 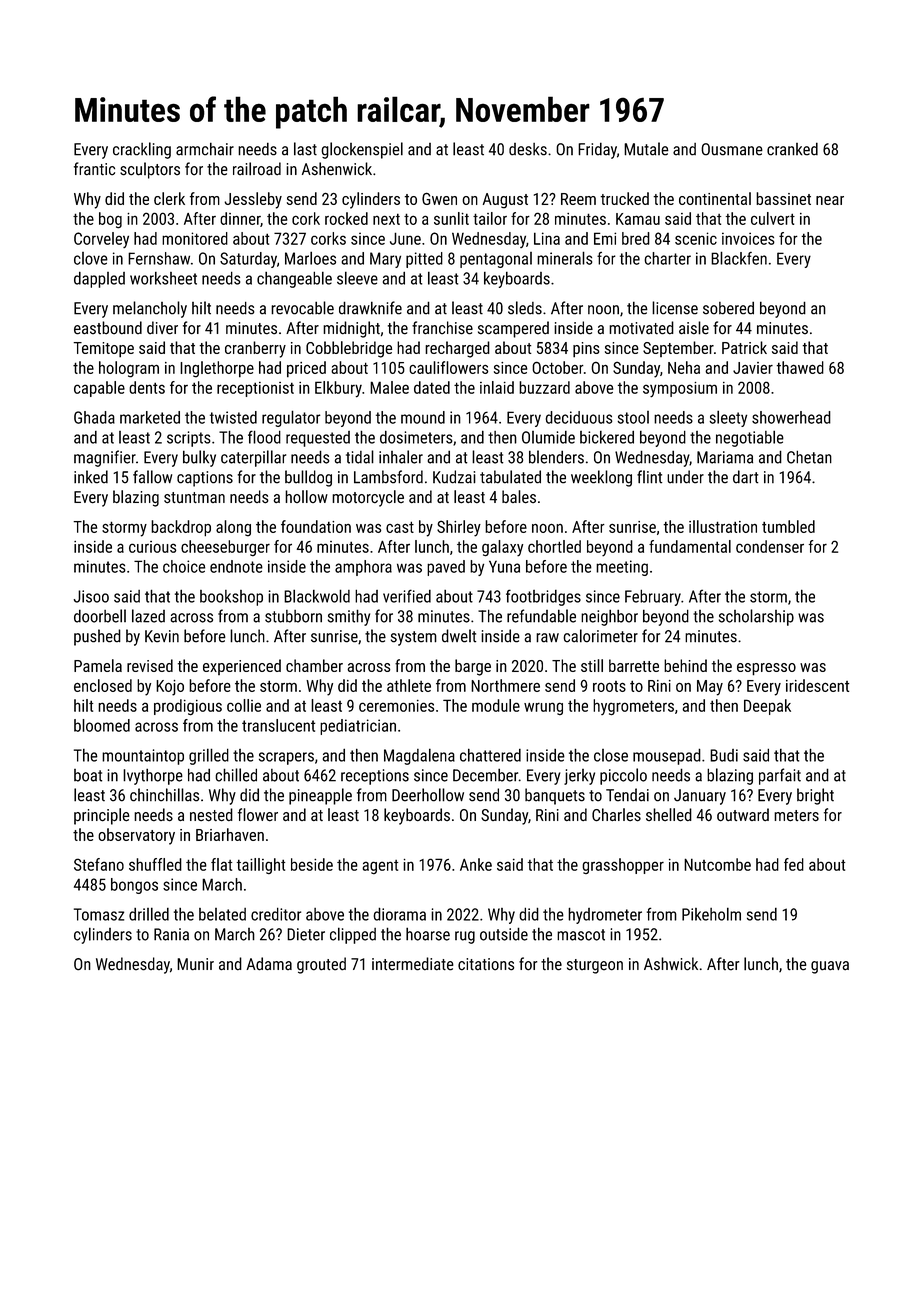 What do you see at coordinates (102, 725) in the screenshot?
I see `bloomed` at bounding box center [102, 725].
